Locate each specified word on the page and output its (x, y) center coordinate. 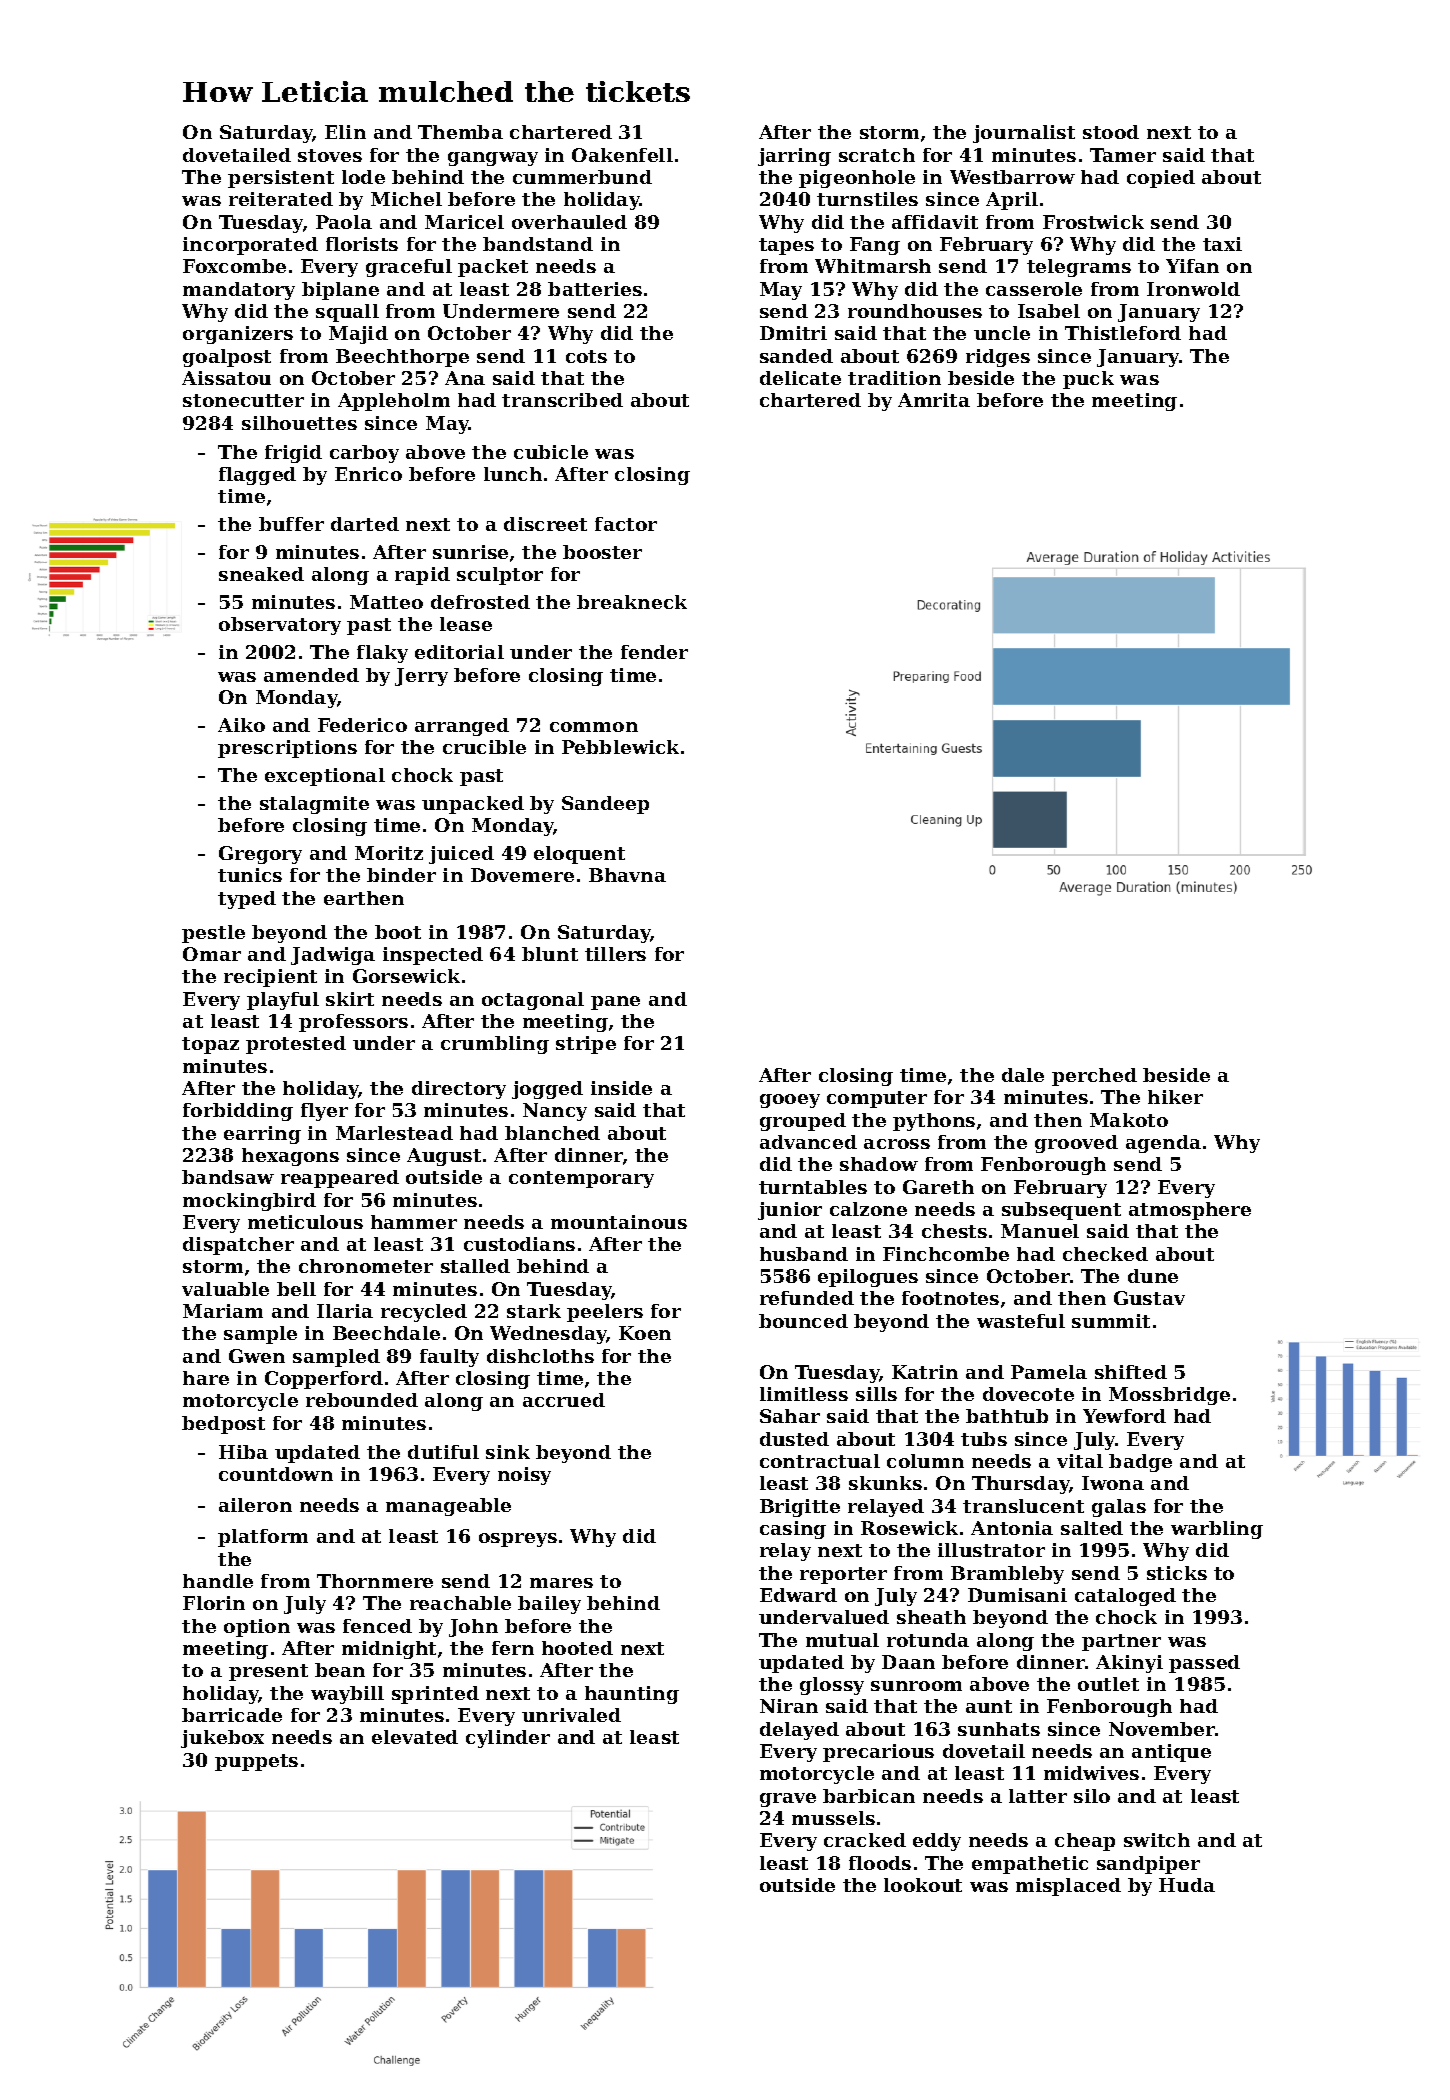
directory (459, 1090)
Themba (460, 132)
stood (1111, 132)
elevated (415, 1737)
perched (1094, 1077)
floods (880, 1863)
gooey (790, 1101)
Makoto (1129, 1120)
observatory (280, 626)
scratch (877, 155)
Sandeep (605, 805)
